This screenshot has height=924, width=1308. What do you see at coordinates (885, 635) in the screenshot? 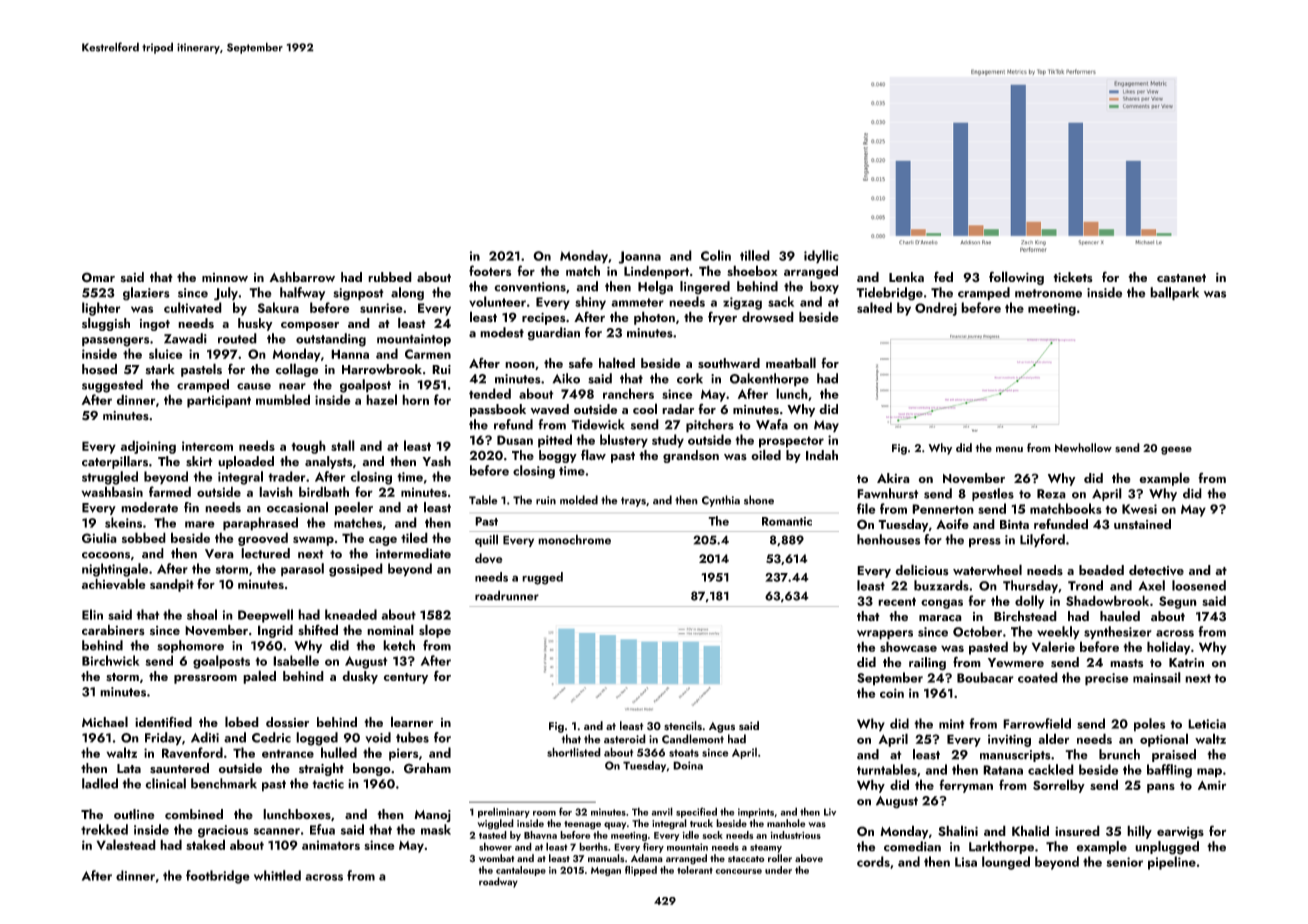
I see `wrappers` at bounding box center [885, 635].
